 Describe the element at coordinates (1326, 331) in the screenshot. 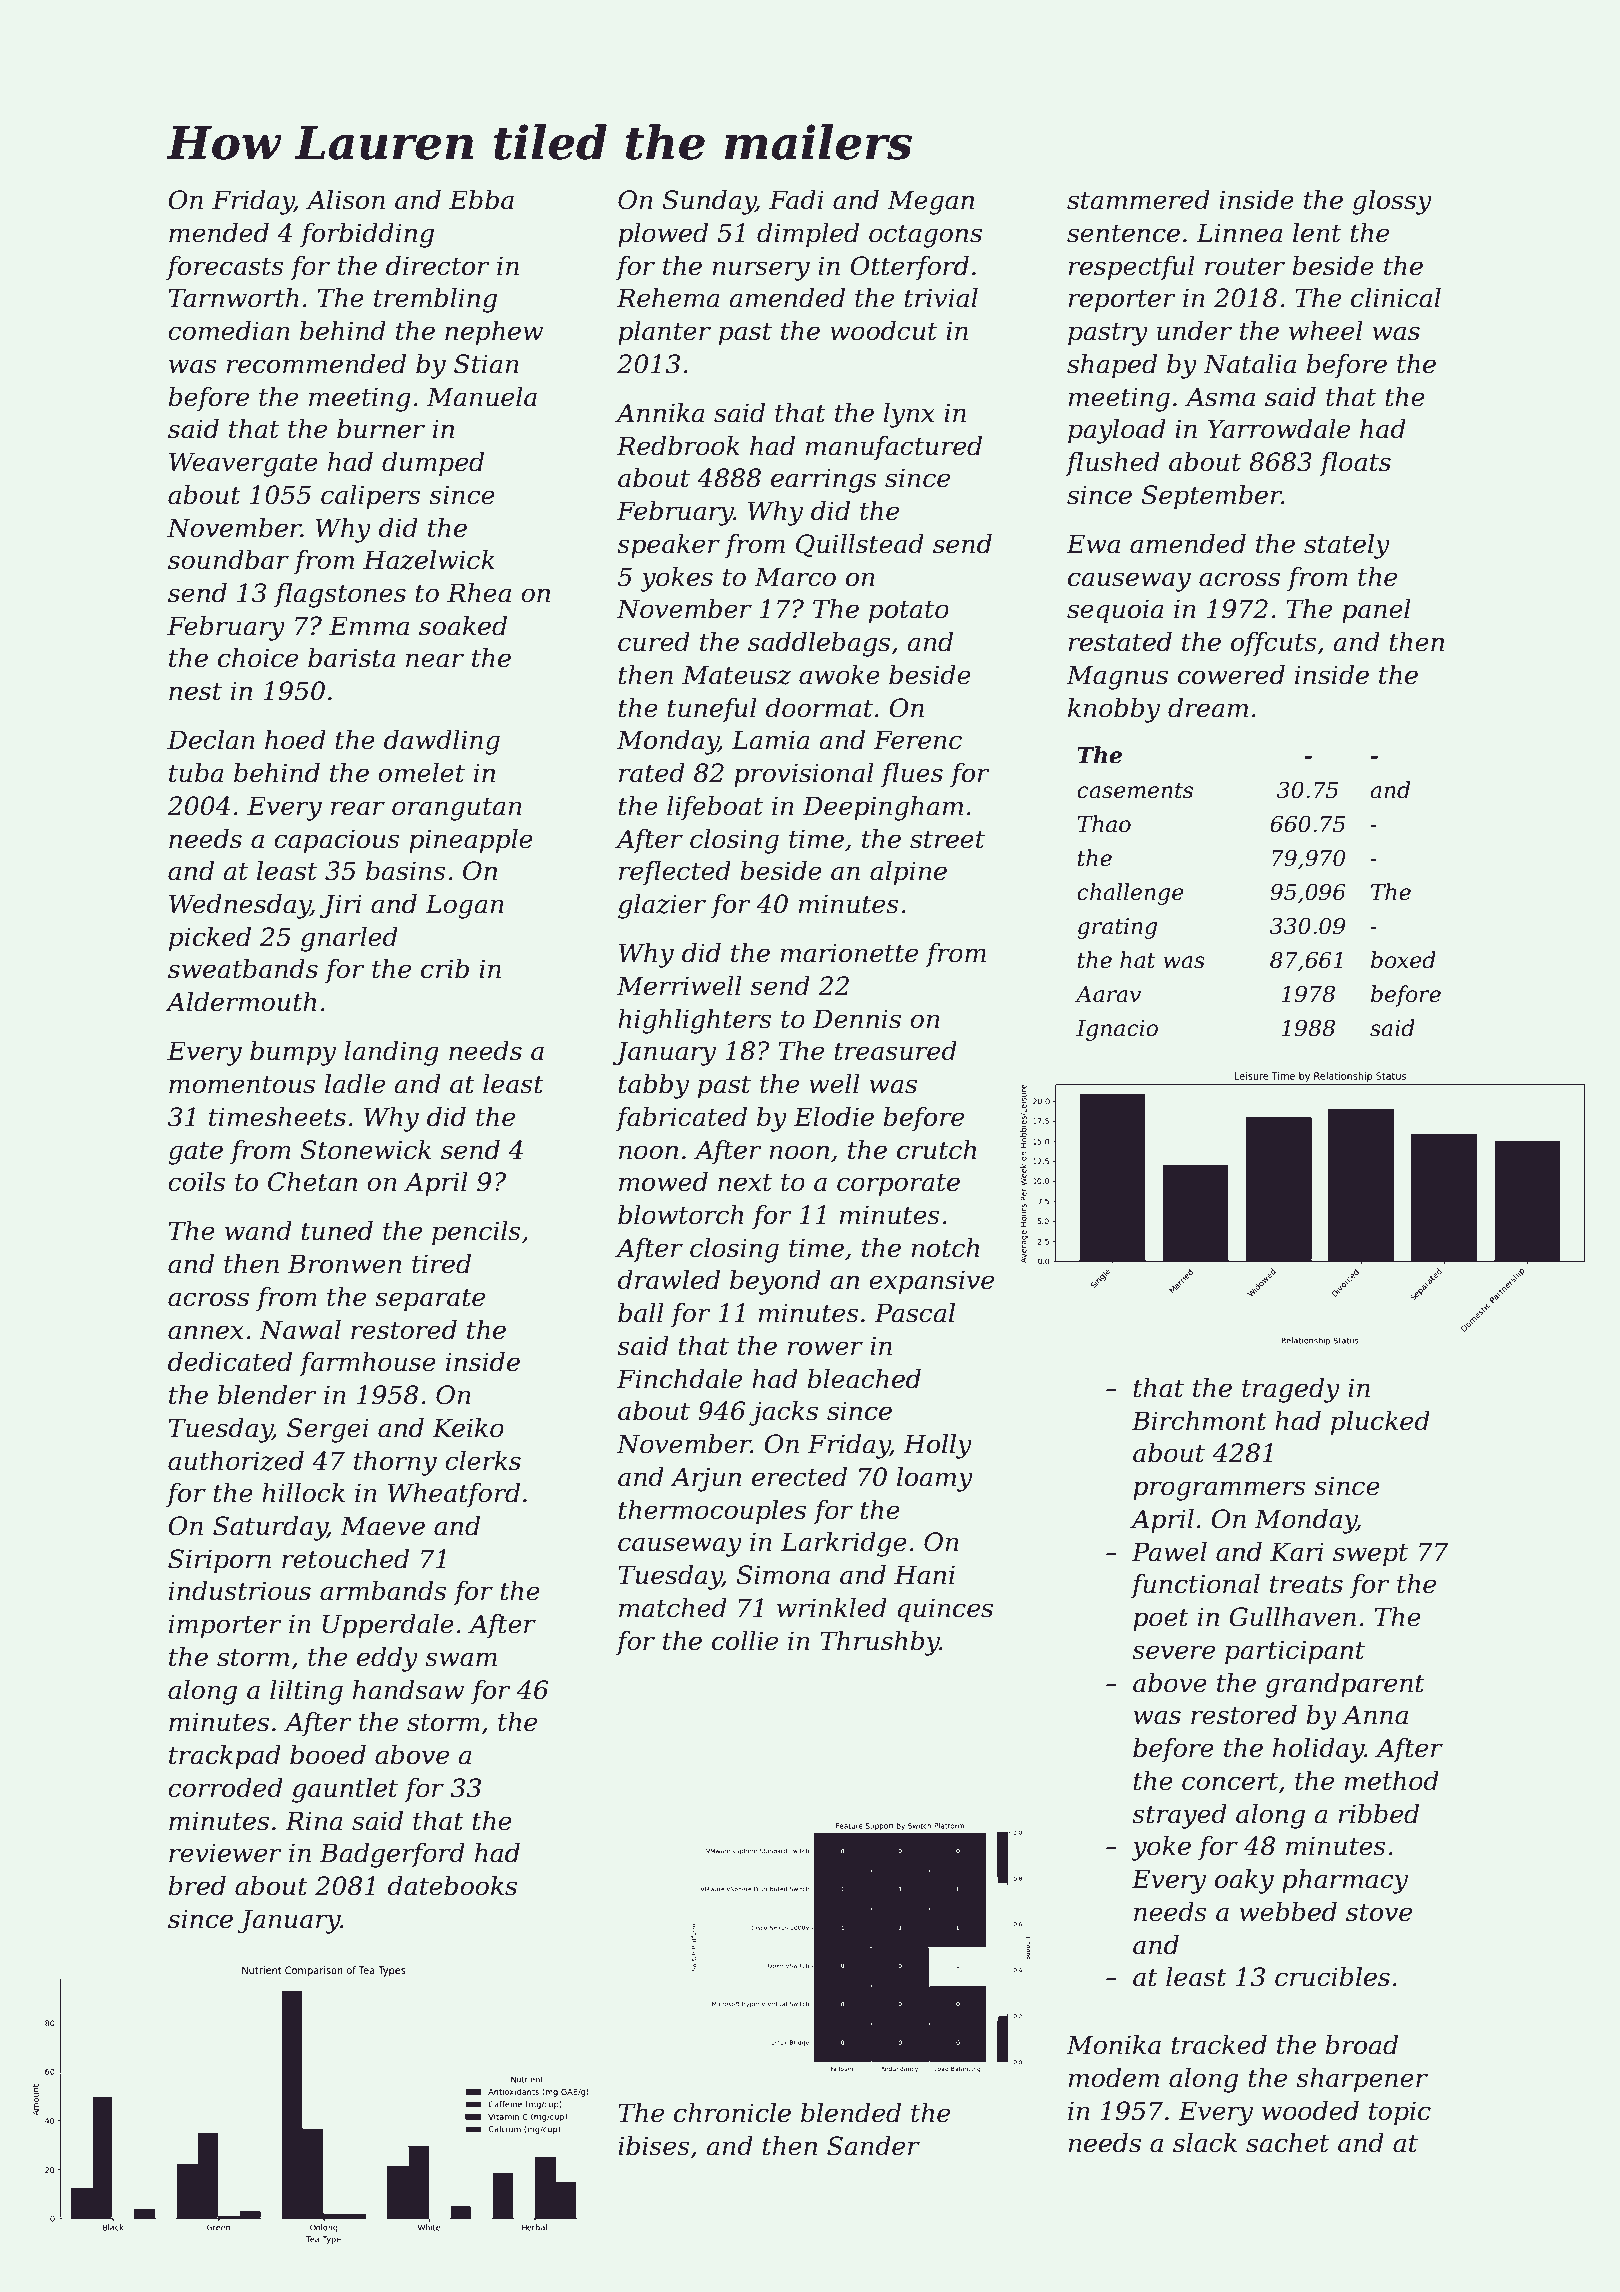

I see `wheel` at that location.
